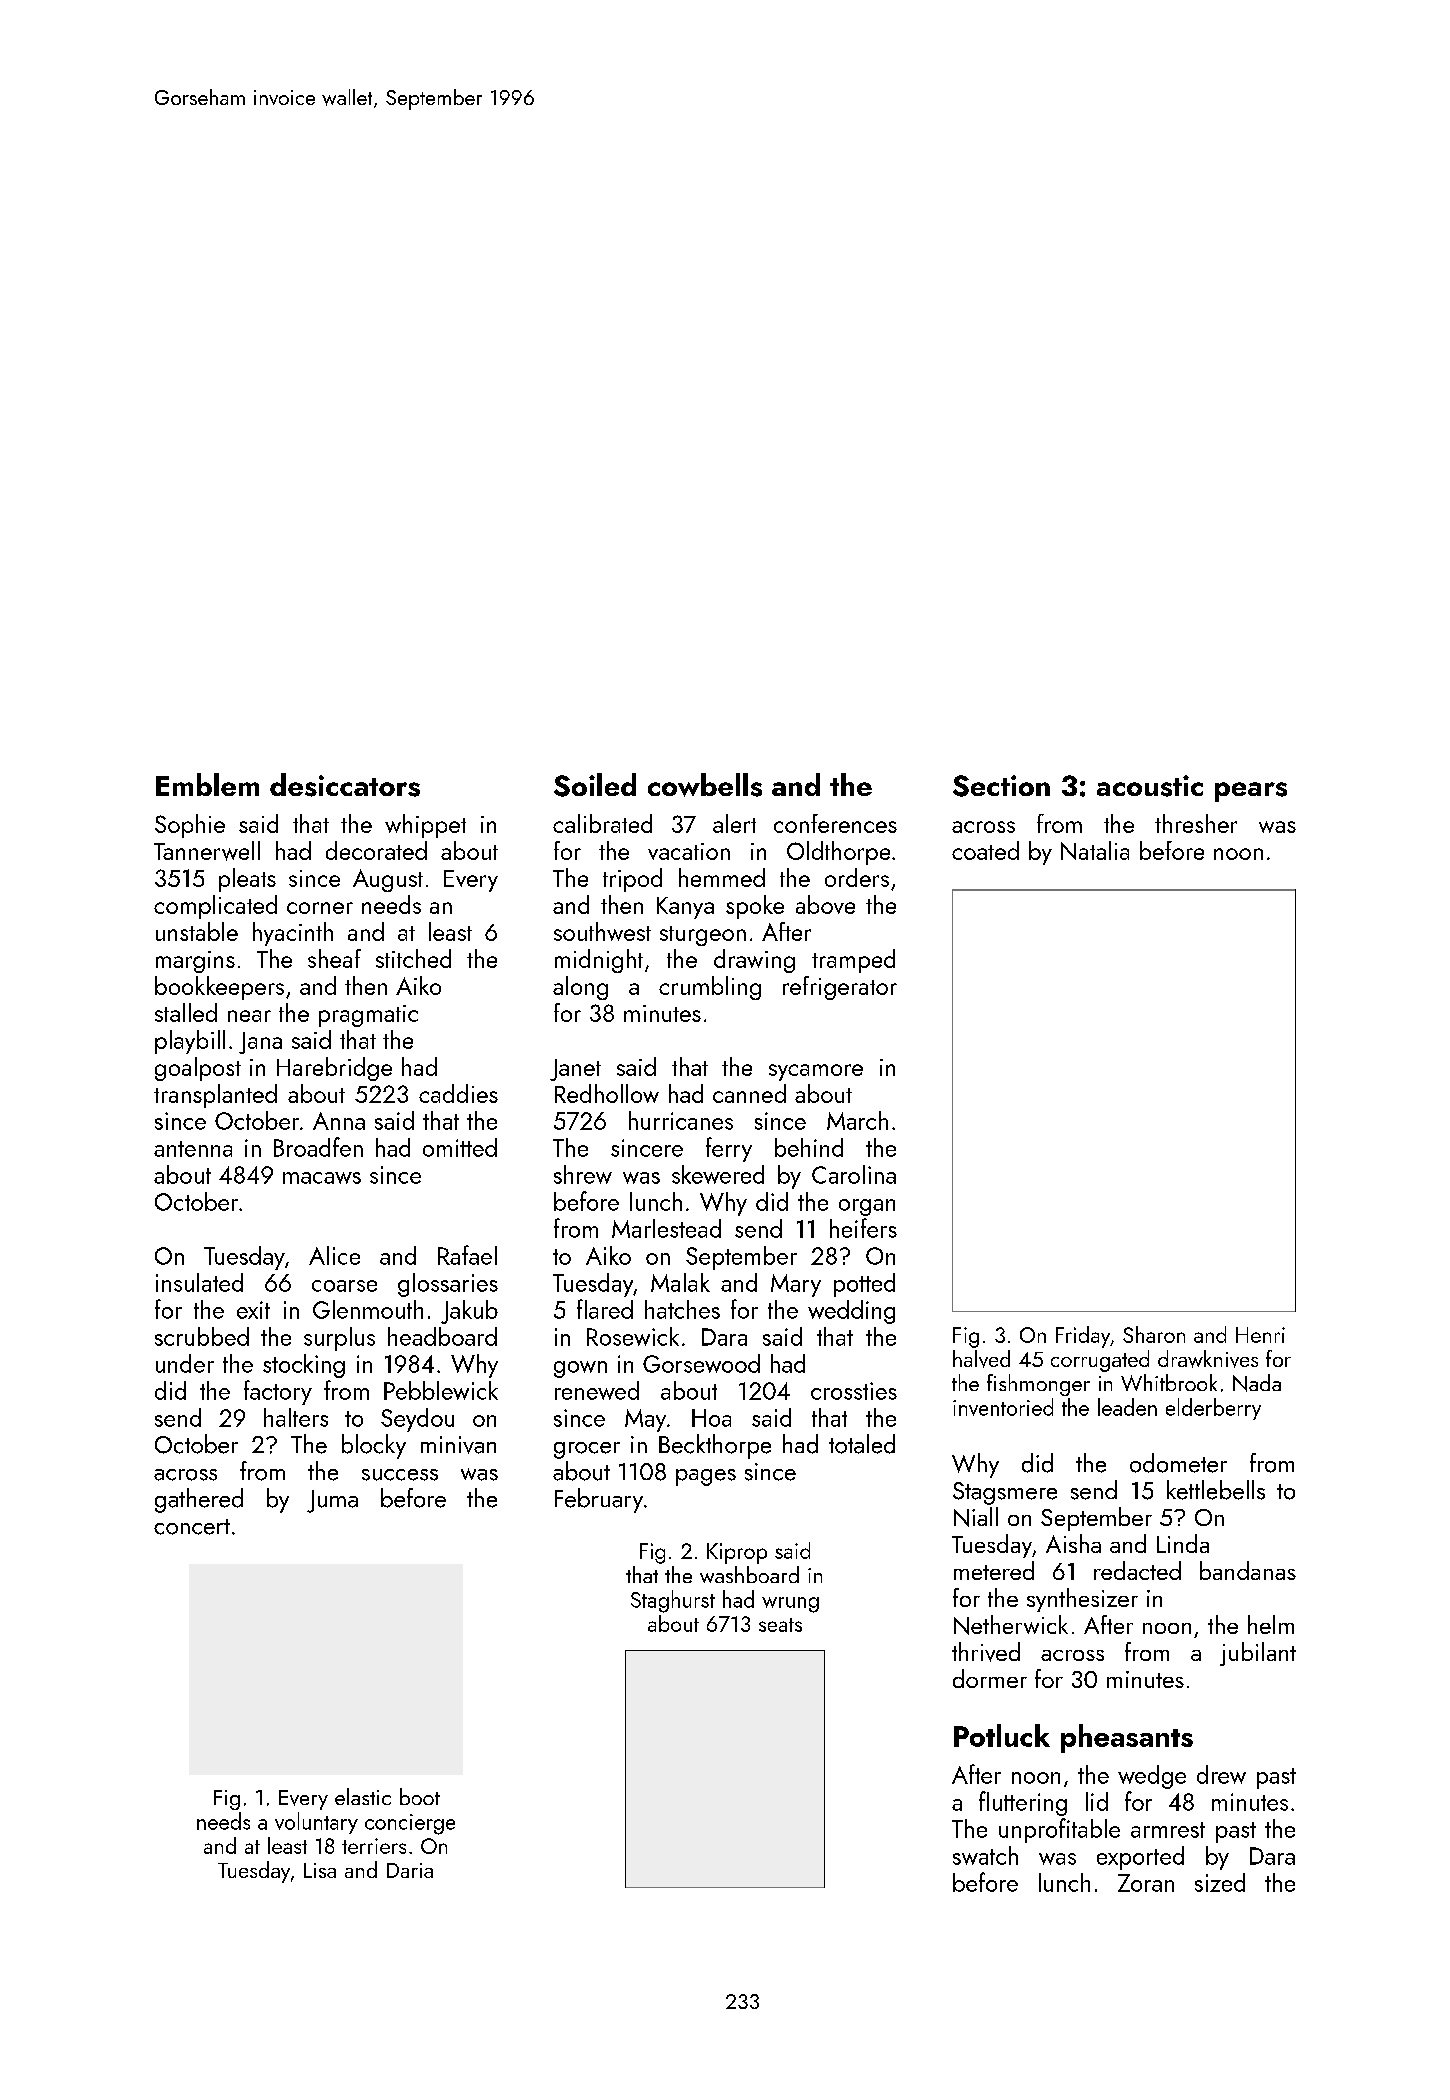 The width and height of the image is (1450, 2100). I want to click on Kiprop, so click(737, 1553).
